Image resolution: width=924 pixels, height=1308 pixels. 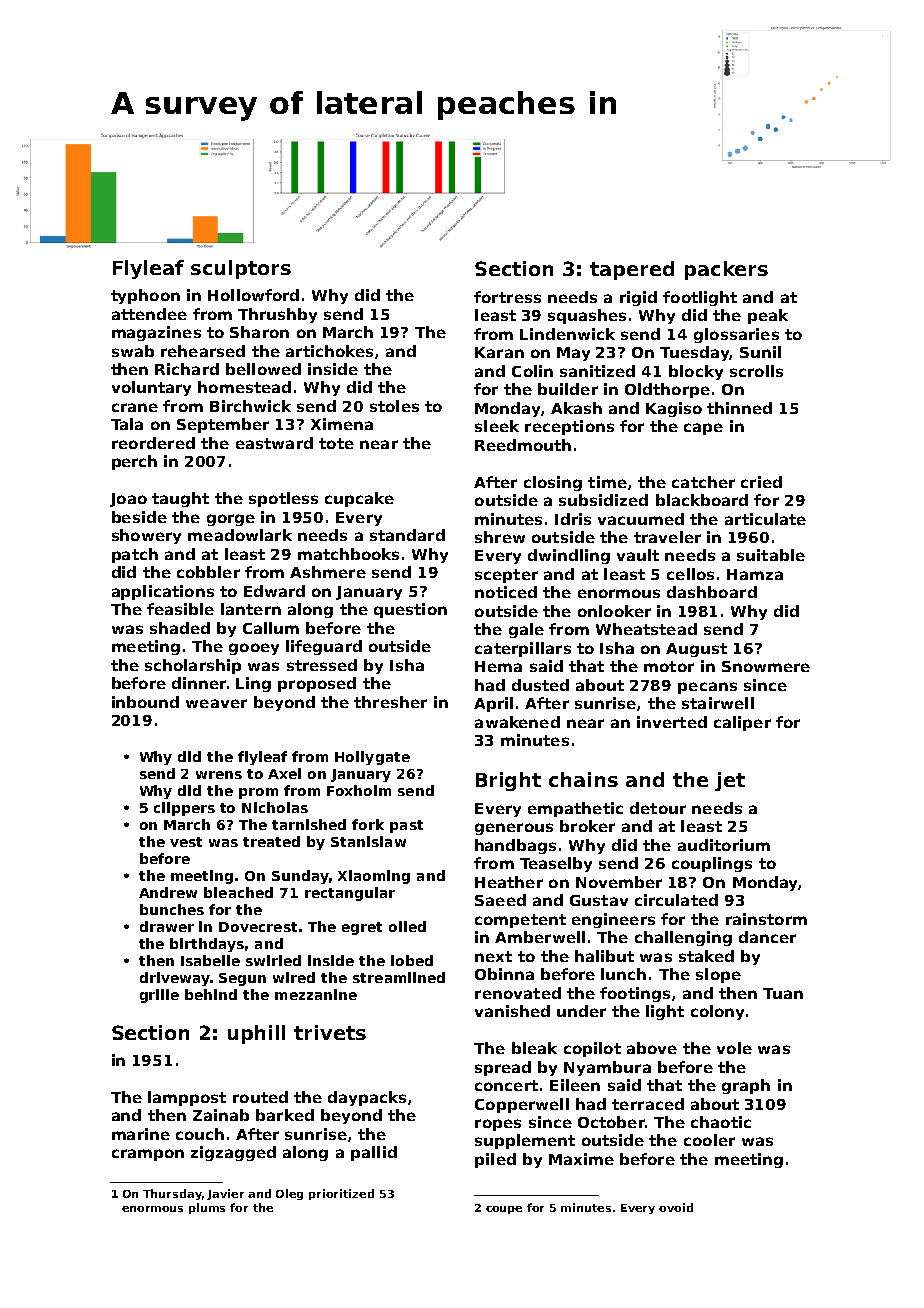 What do you see at coordinates (289, 1194) in the document?
I see `Oleg` at bounding box center [289, 1194].
